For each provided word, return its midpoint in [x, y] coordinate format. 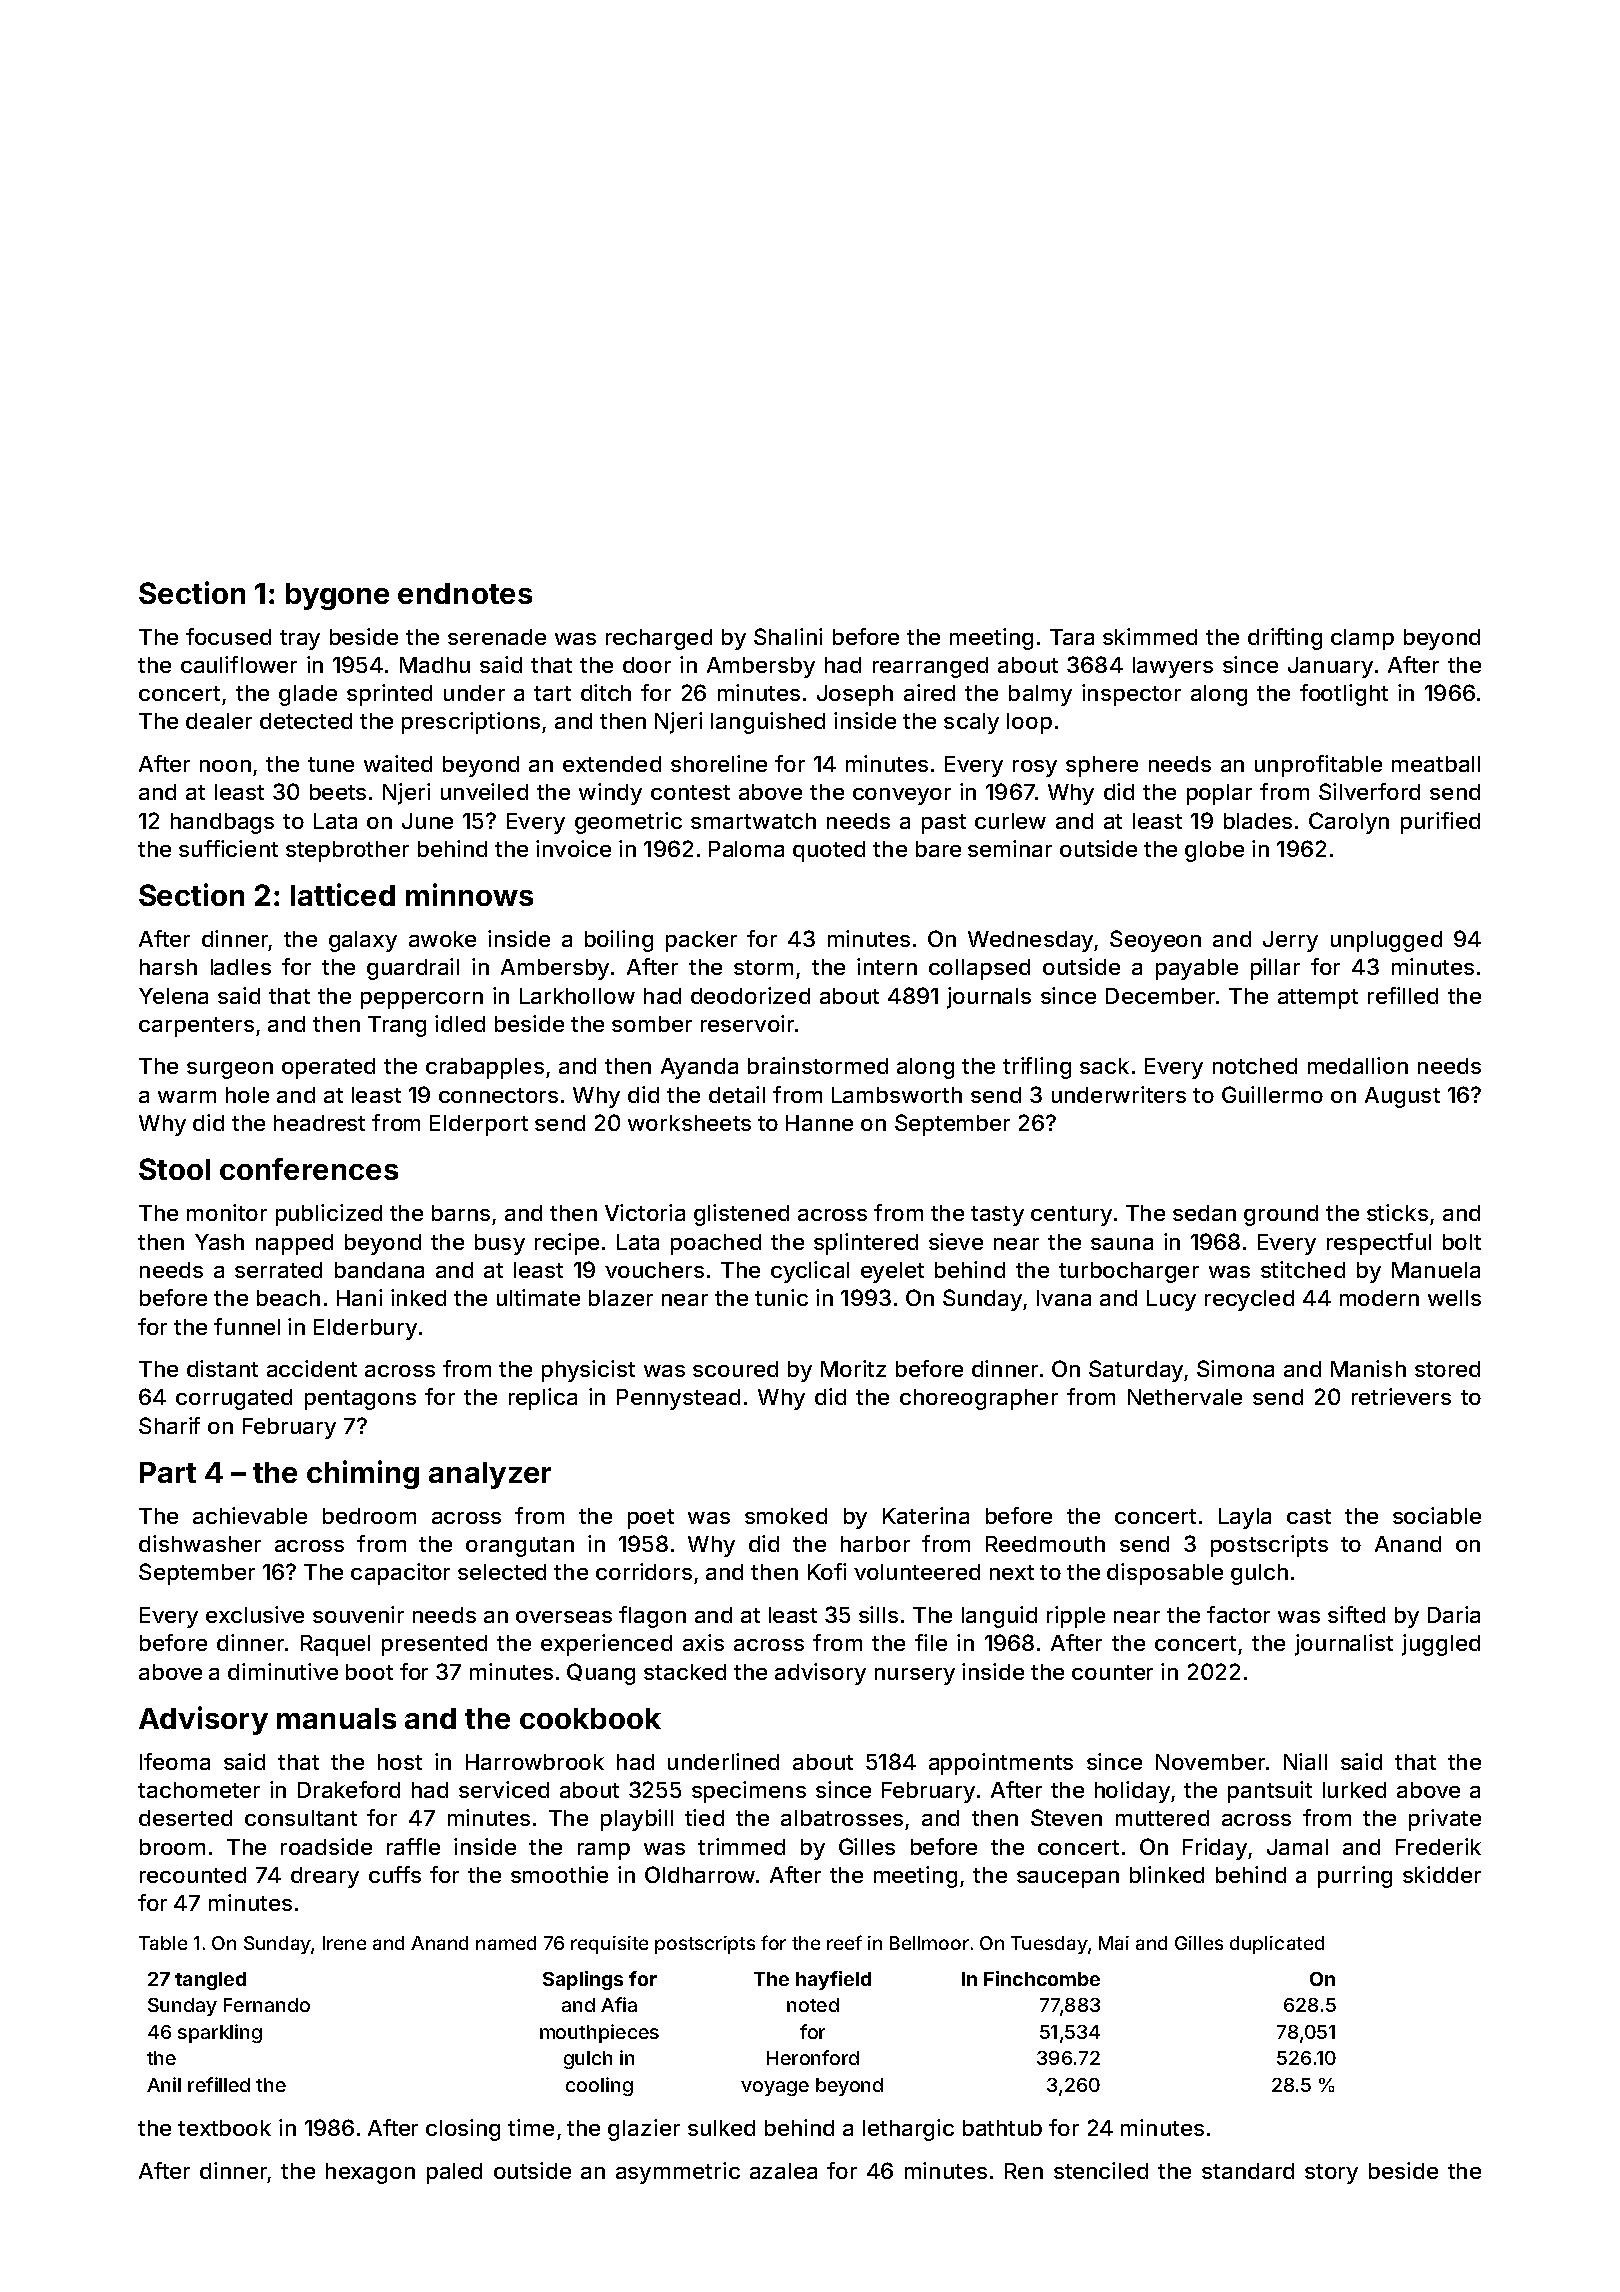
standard [1248, 2171]
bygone [337, 596]
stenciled [1101, 2170]
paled [454, 2173]
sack [1104, 1066]
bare [938, 849]
